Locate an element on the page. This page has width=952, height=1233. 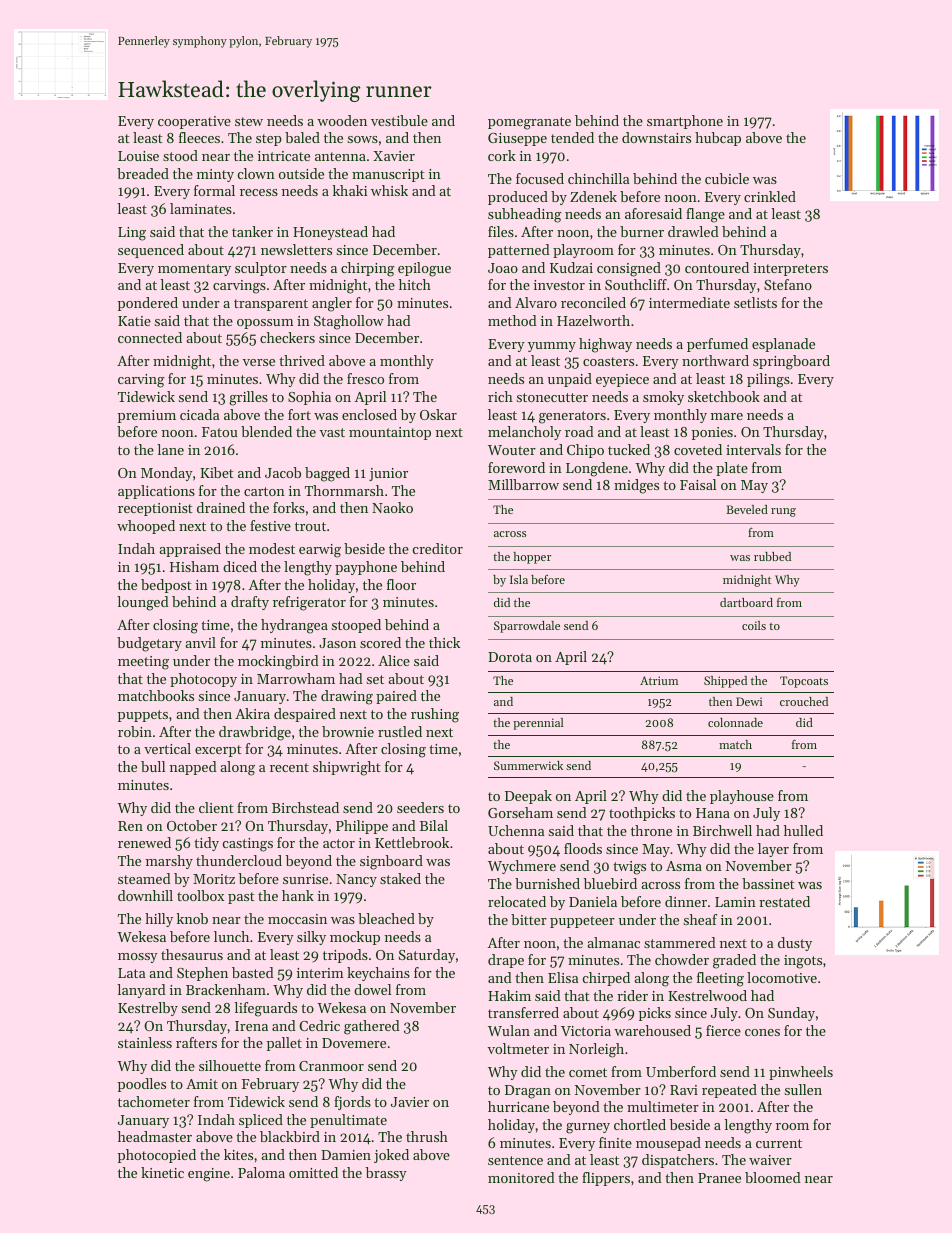
drawled is located at coordinates (693, 231).
